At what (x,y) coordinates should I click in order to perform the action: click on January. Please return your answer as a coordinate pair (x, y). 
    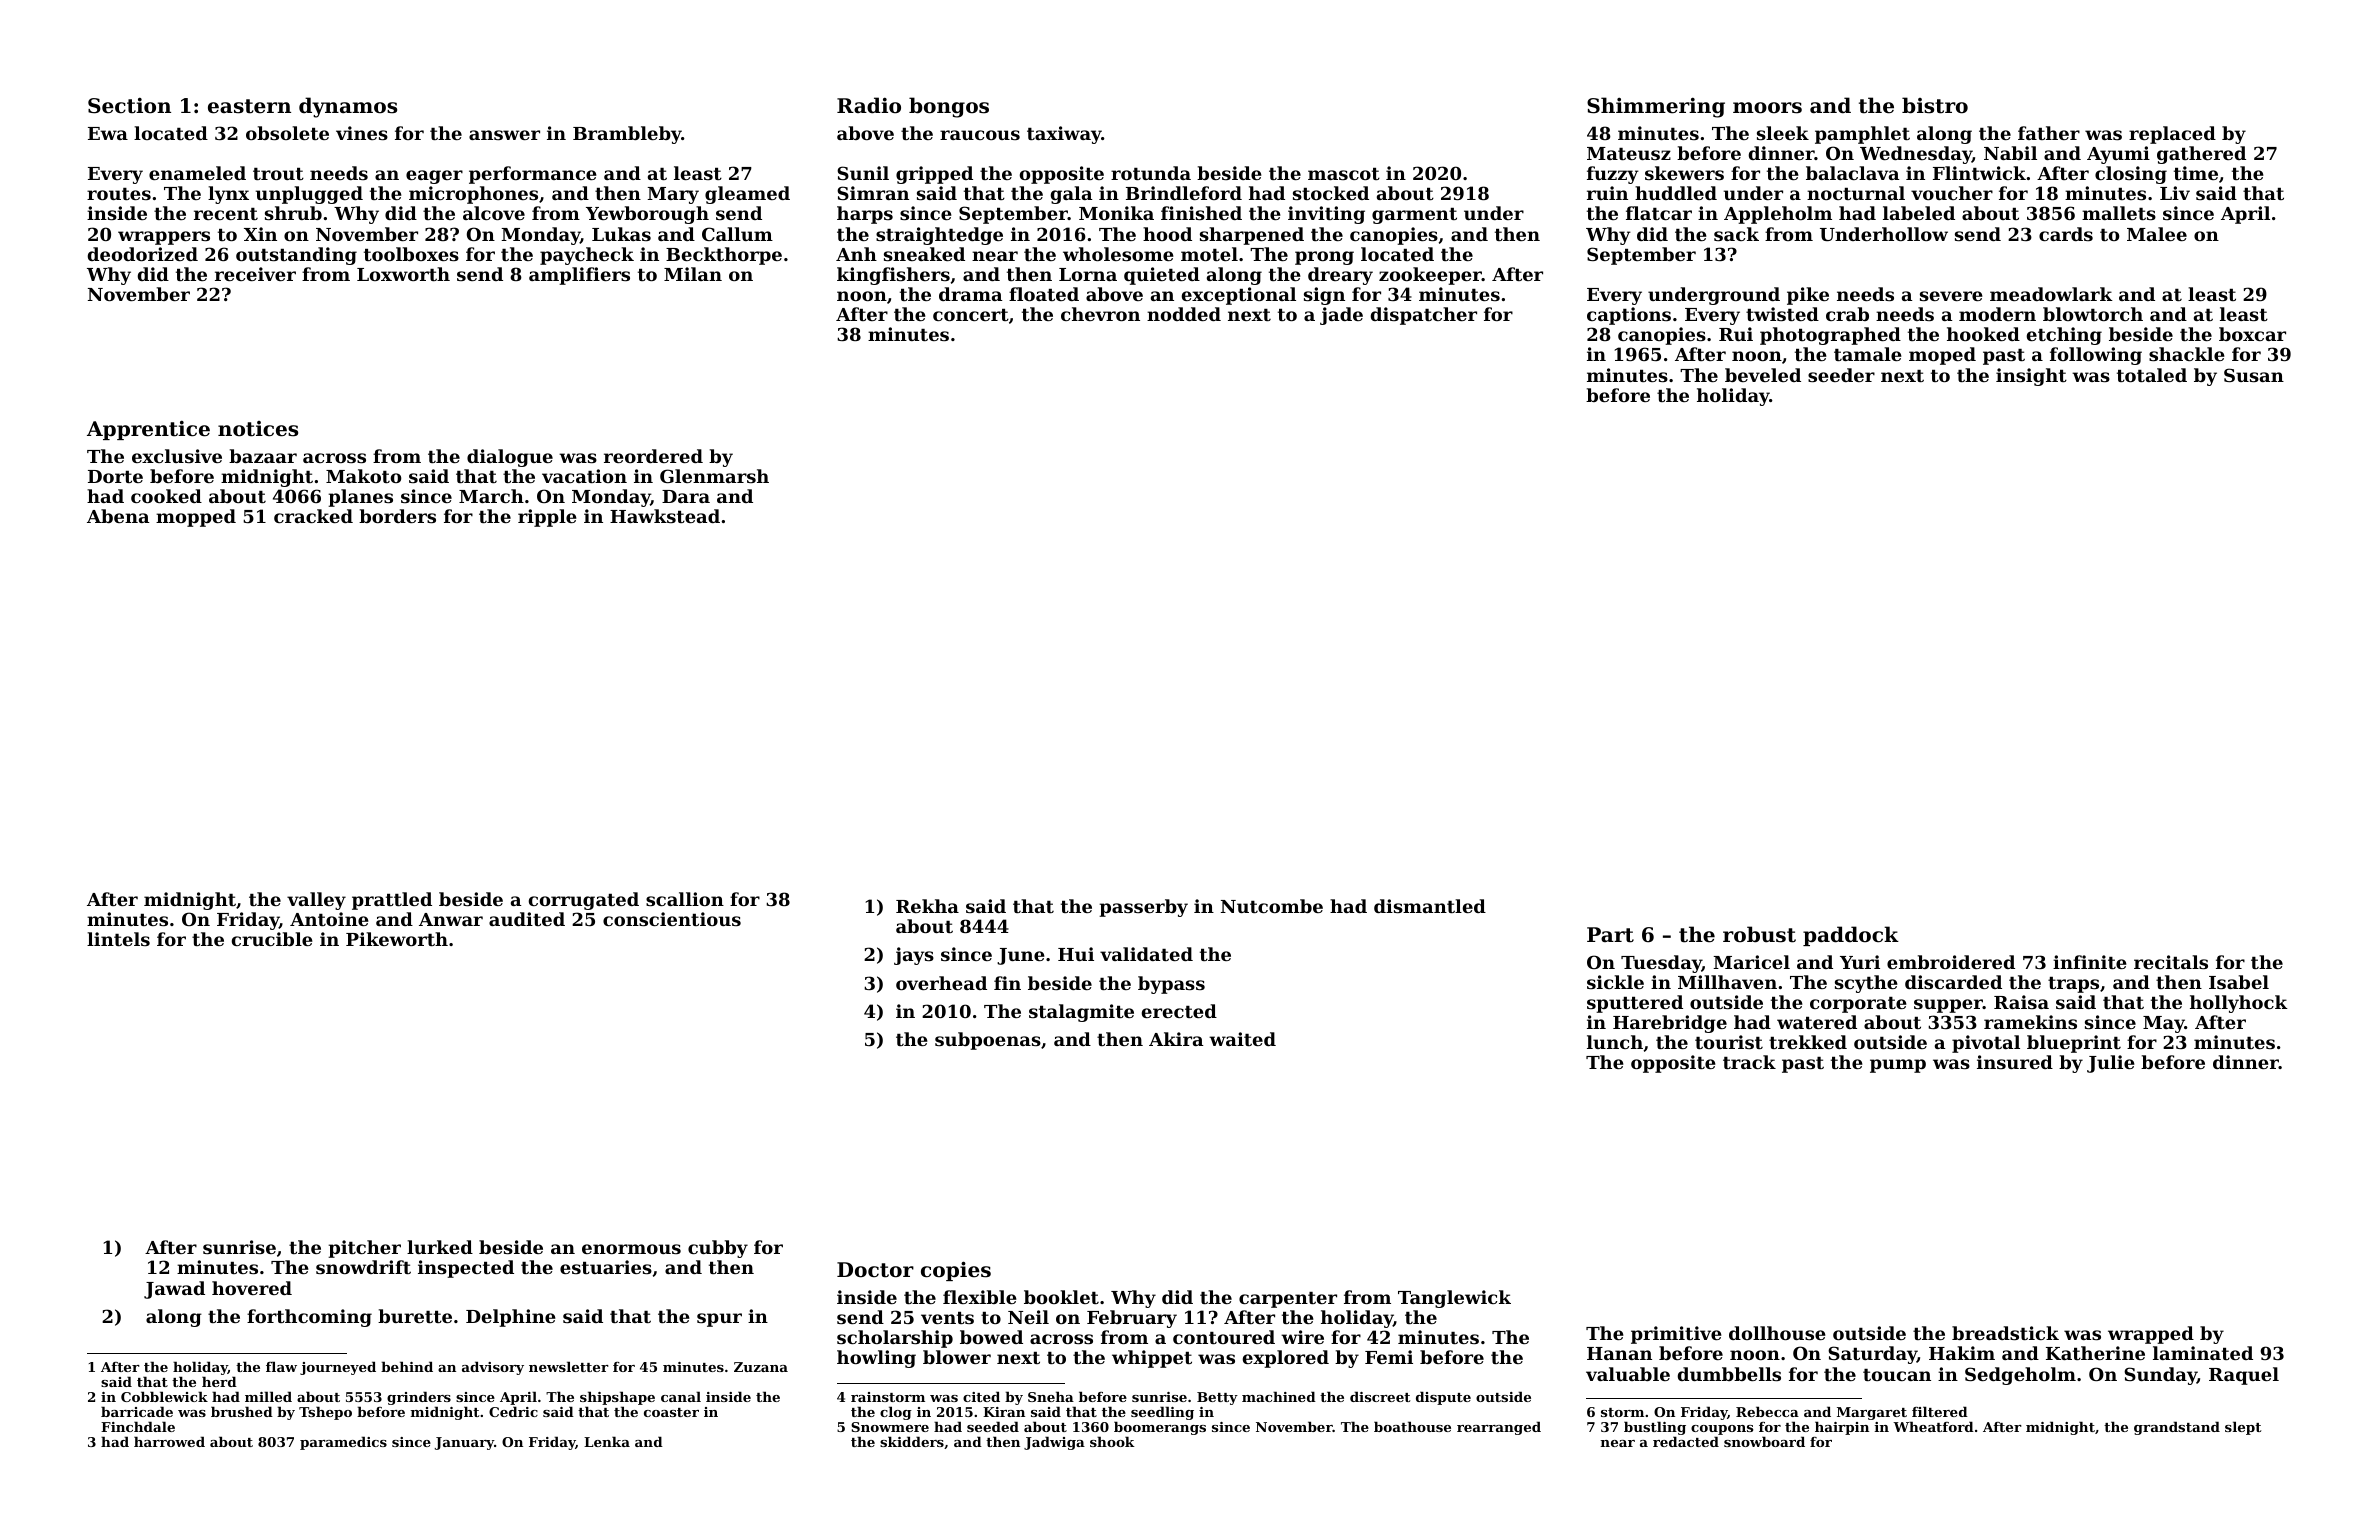
    Looking at the image, I should click on (464, 1443).
